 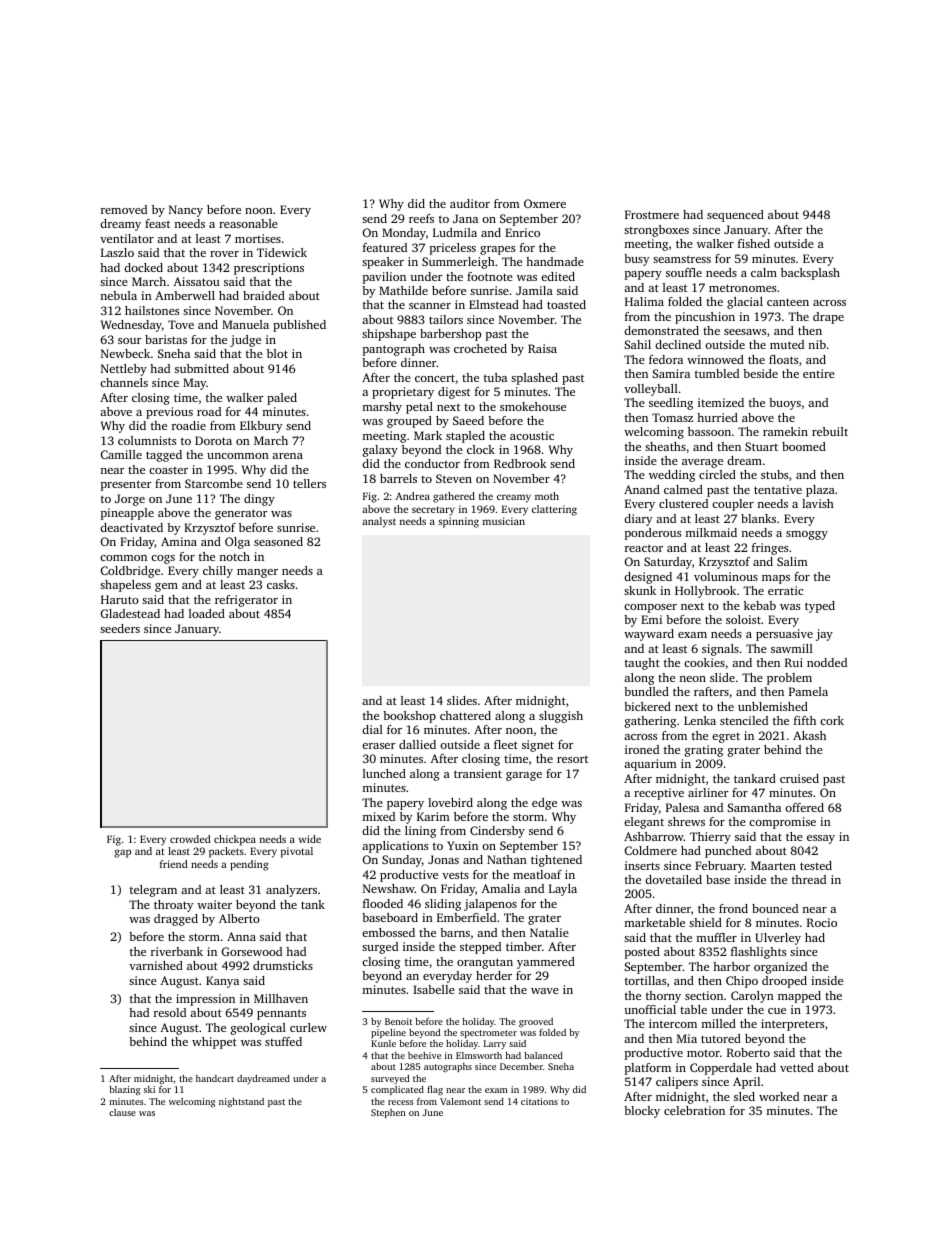 I want to click on spinning, so click(x=458, y=522).
